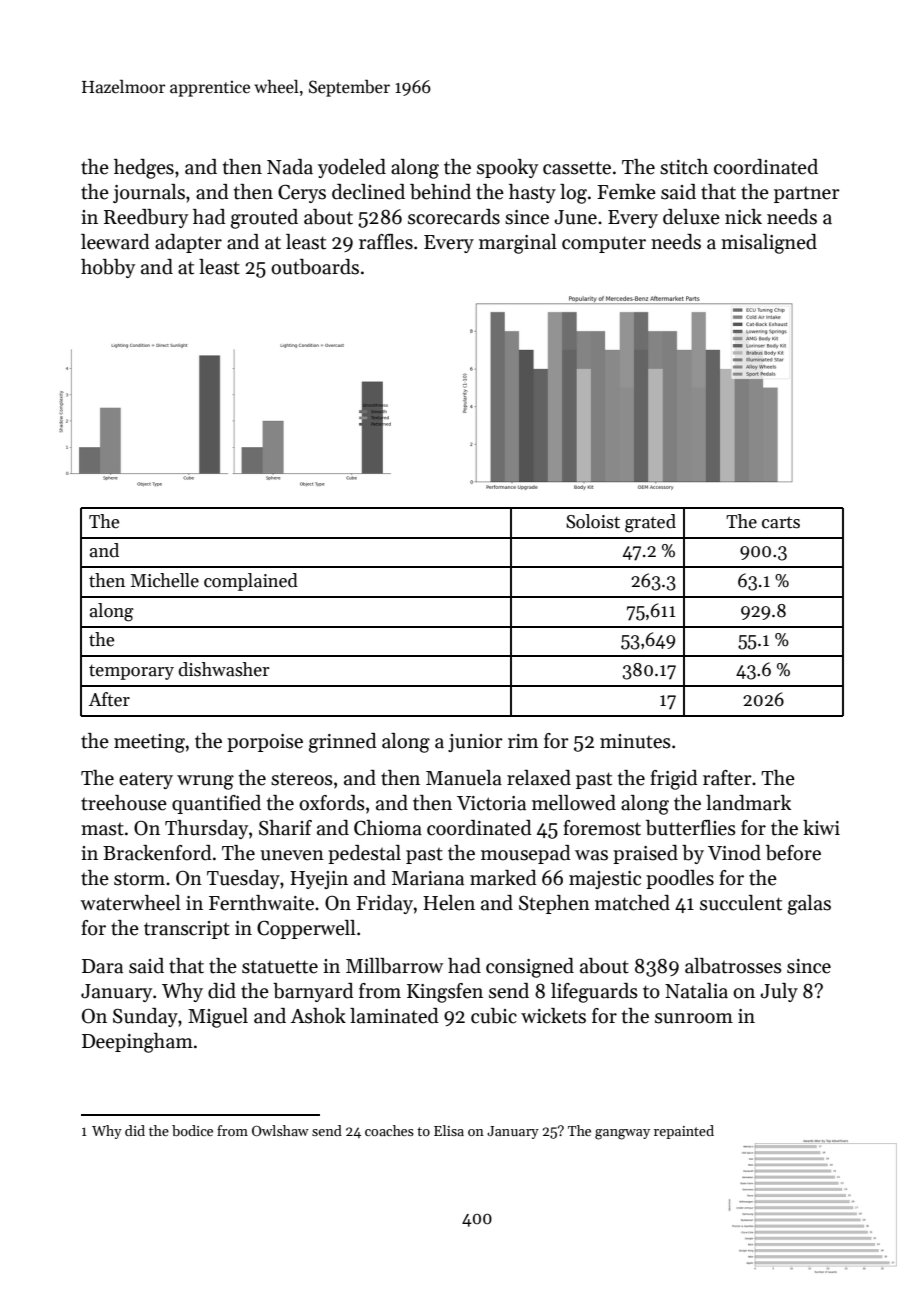 The width and height of the document is (924, 1311). I want to click on declined, so click(368, 192).
